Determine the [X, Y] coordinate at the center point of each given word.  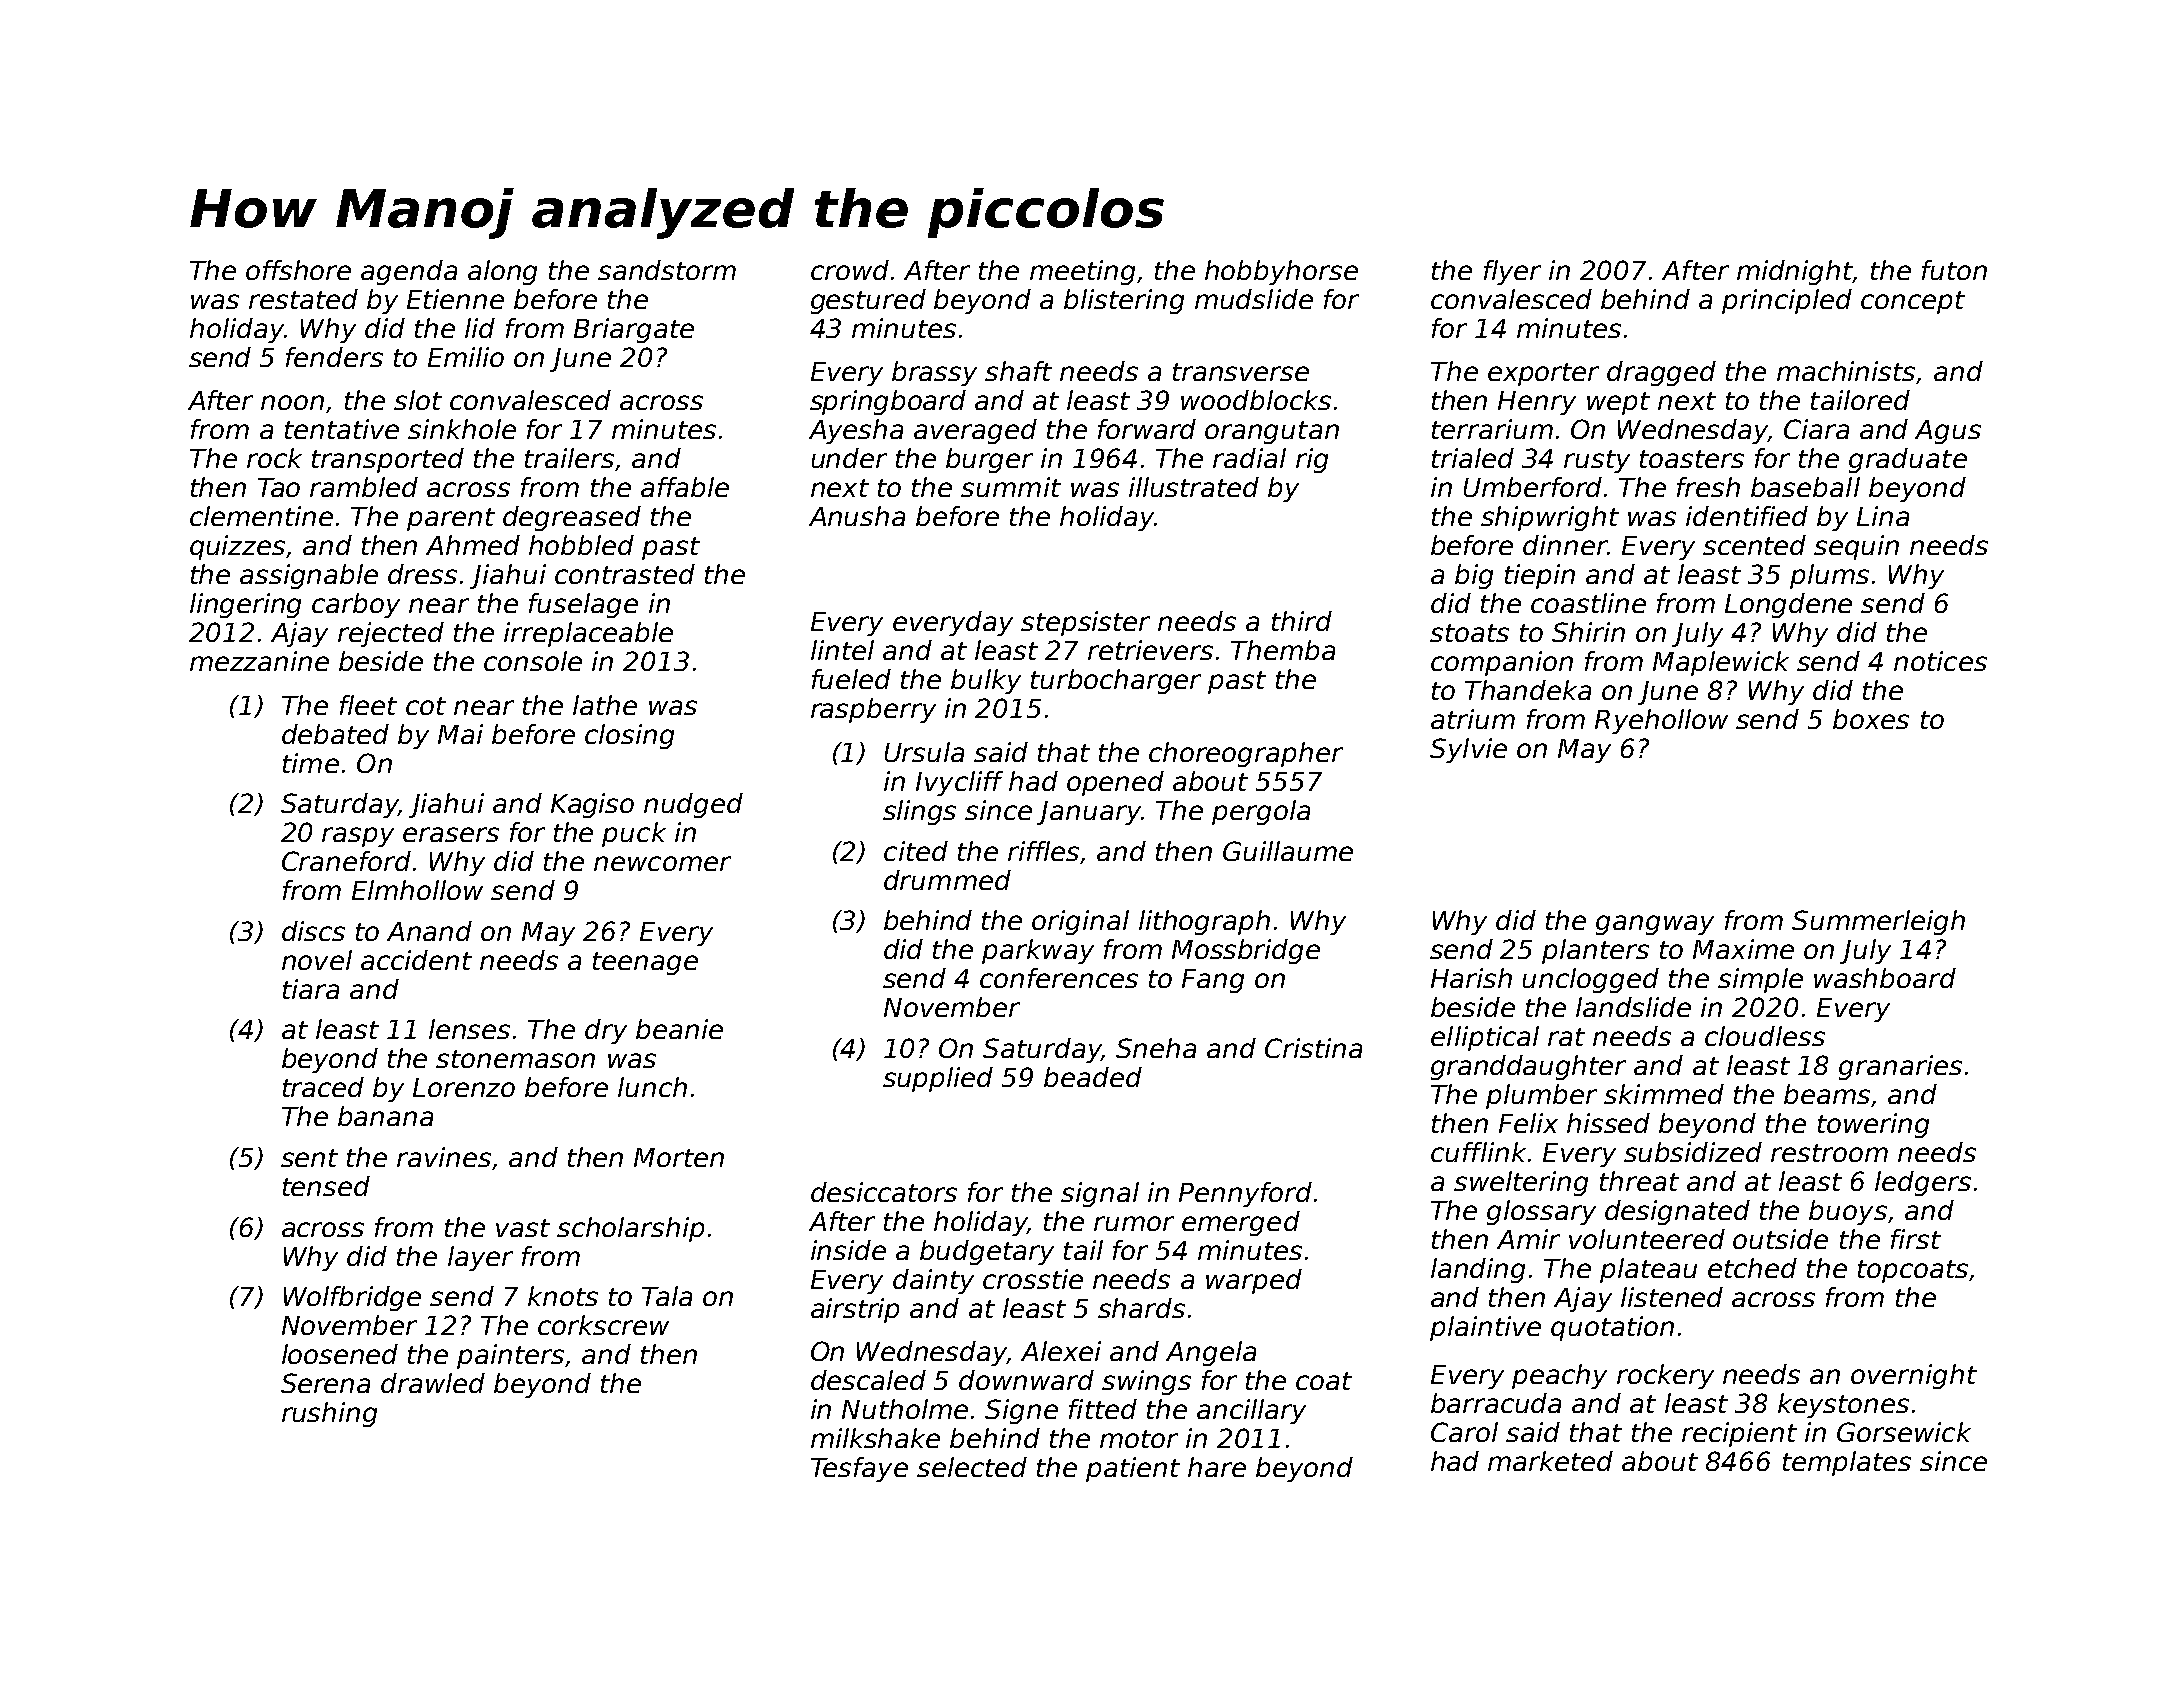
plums [1829, 576]
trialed [1473, 458]
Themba [1283, 650]
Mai [460, 734]
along [502, 272]
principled [1787, 301]
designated [1677, 1212]
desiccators [884, 1192]
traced [323, 1087]
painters [510, 1356]
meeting [1082, 272]
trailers [569, 458]
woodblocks [1256, 400]
